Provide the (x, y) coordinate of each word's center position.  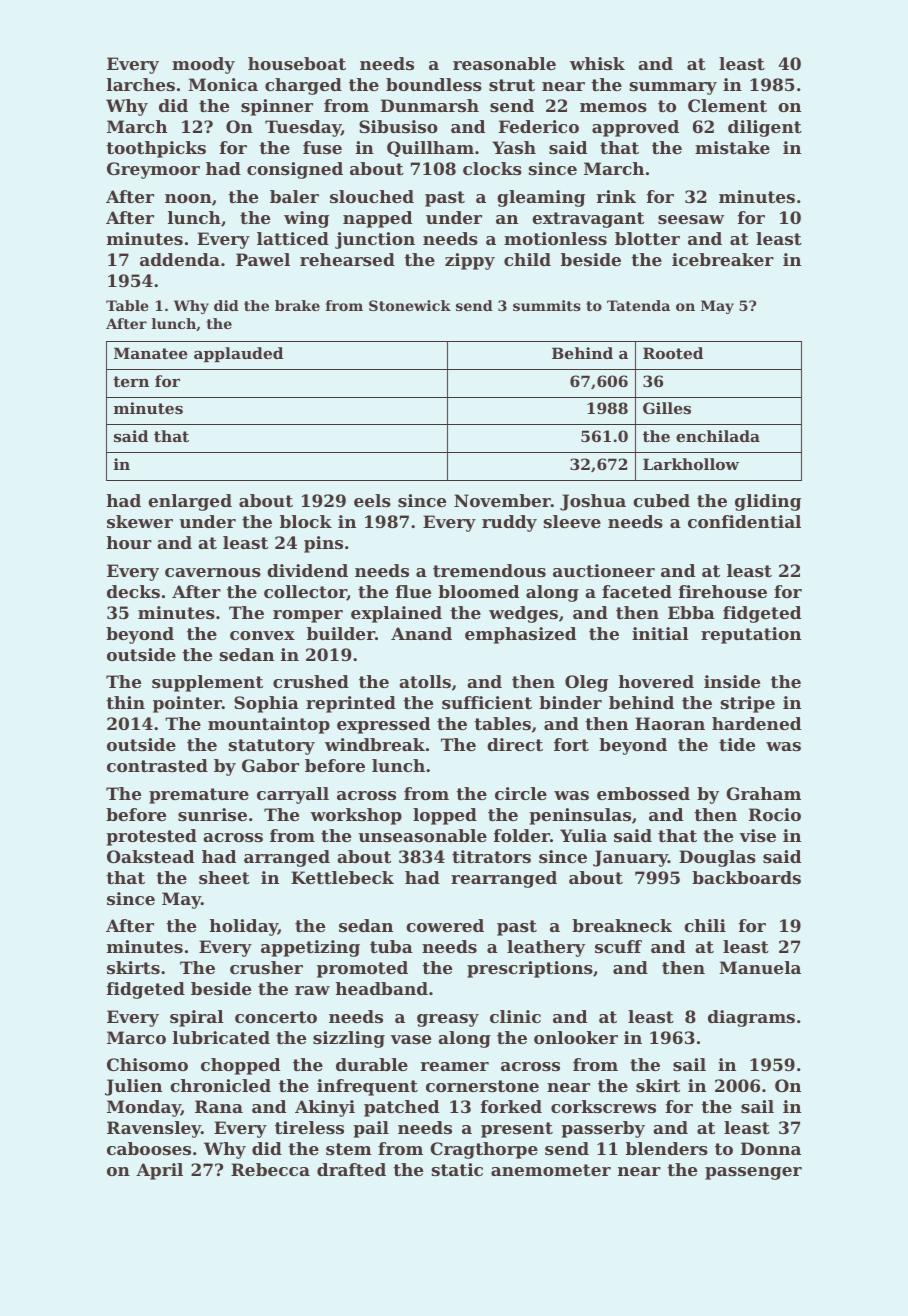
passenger (753, 1173)
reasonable (504, 63)
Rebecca (270, 1169)
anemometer (551, 1170)
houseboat (297, 63)
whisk (597, 63)
